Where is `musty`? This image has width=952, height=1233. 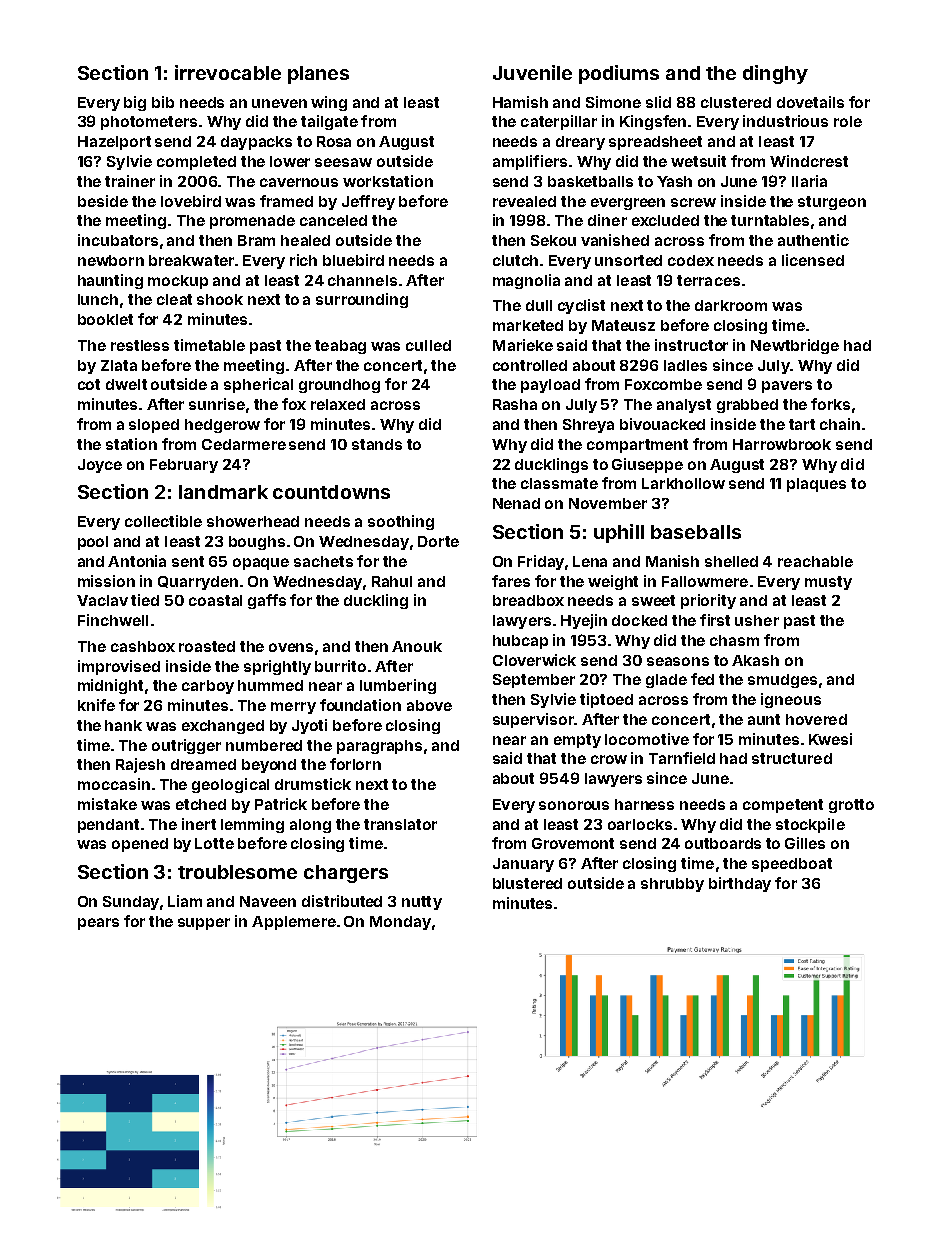
musty is located at coordinates (828, 583).
